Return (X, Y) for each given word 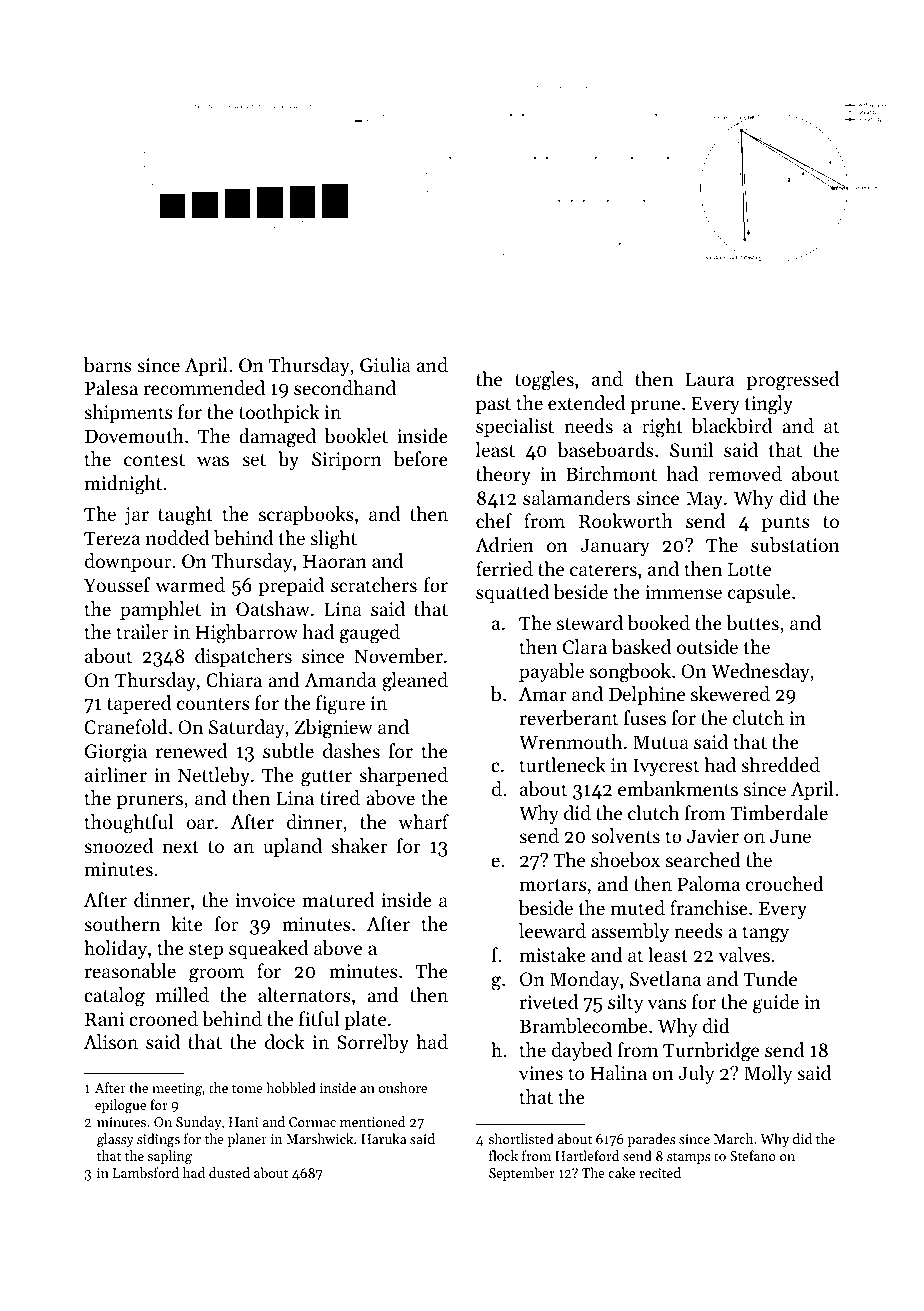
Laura (710, 379)
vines (541, 1073)
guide (776, 1004)
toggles (544, 381)
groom (216, 975)
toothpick (279, 413)
